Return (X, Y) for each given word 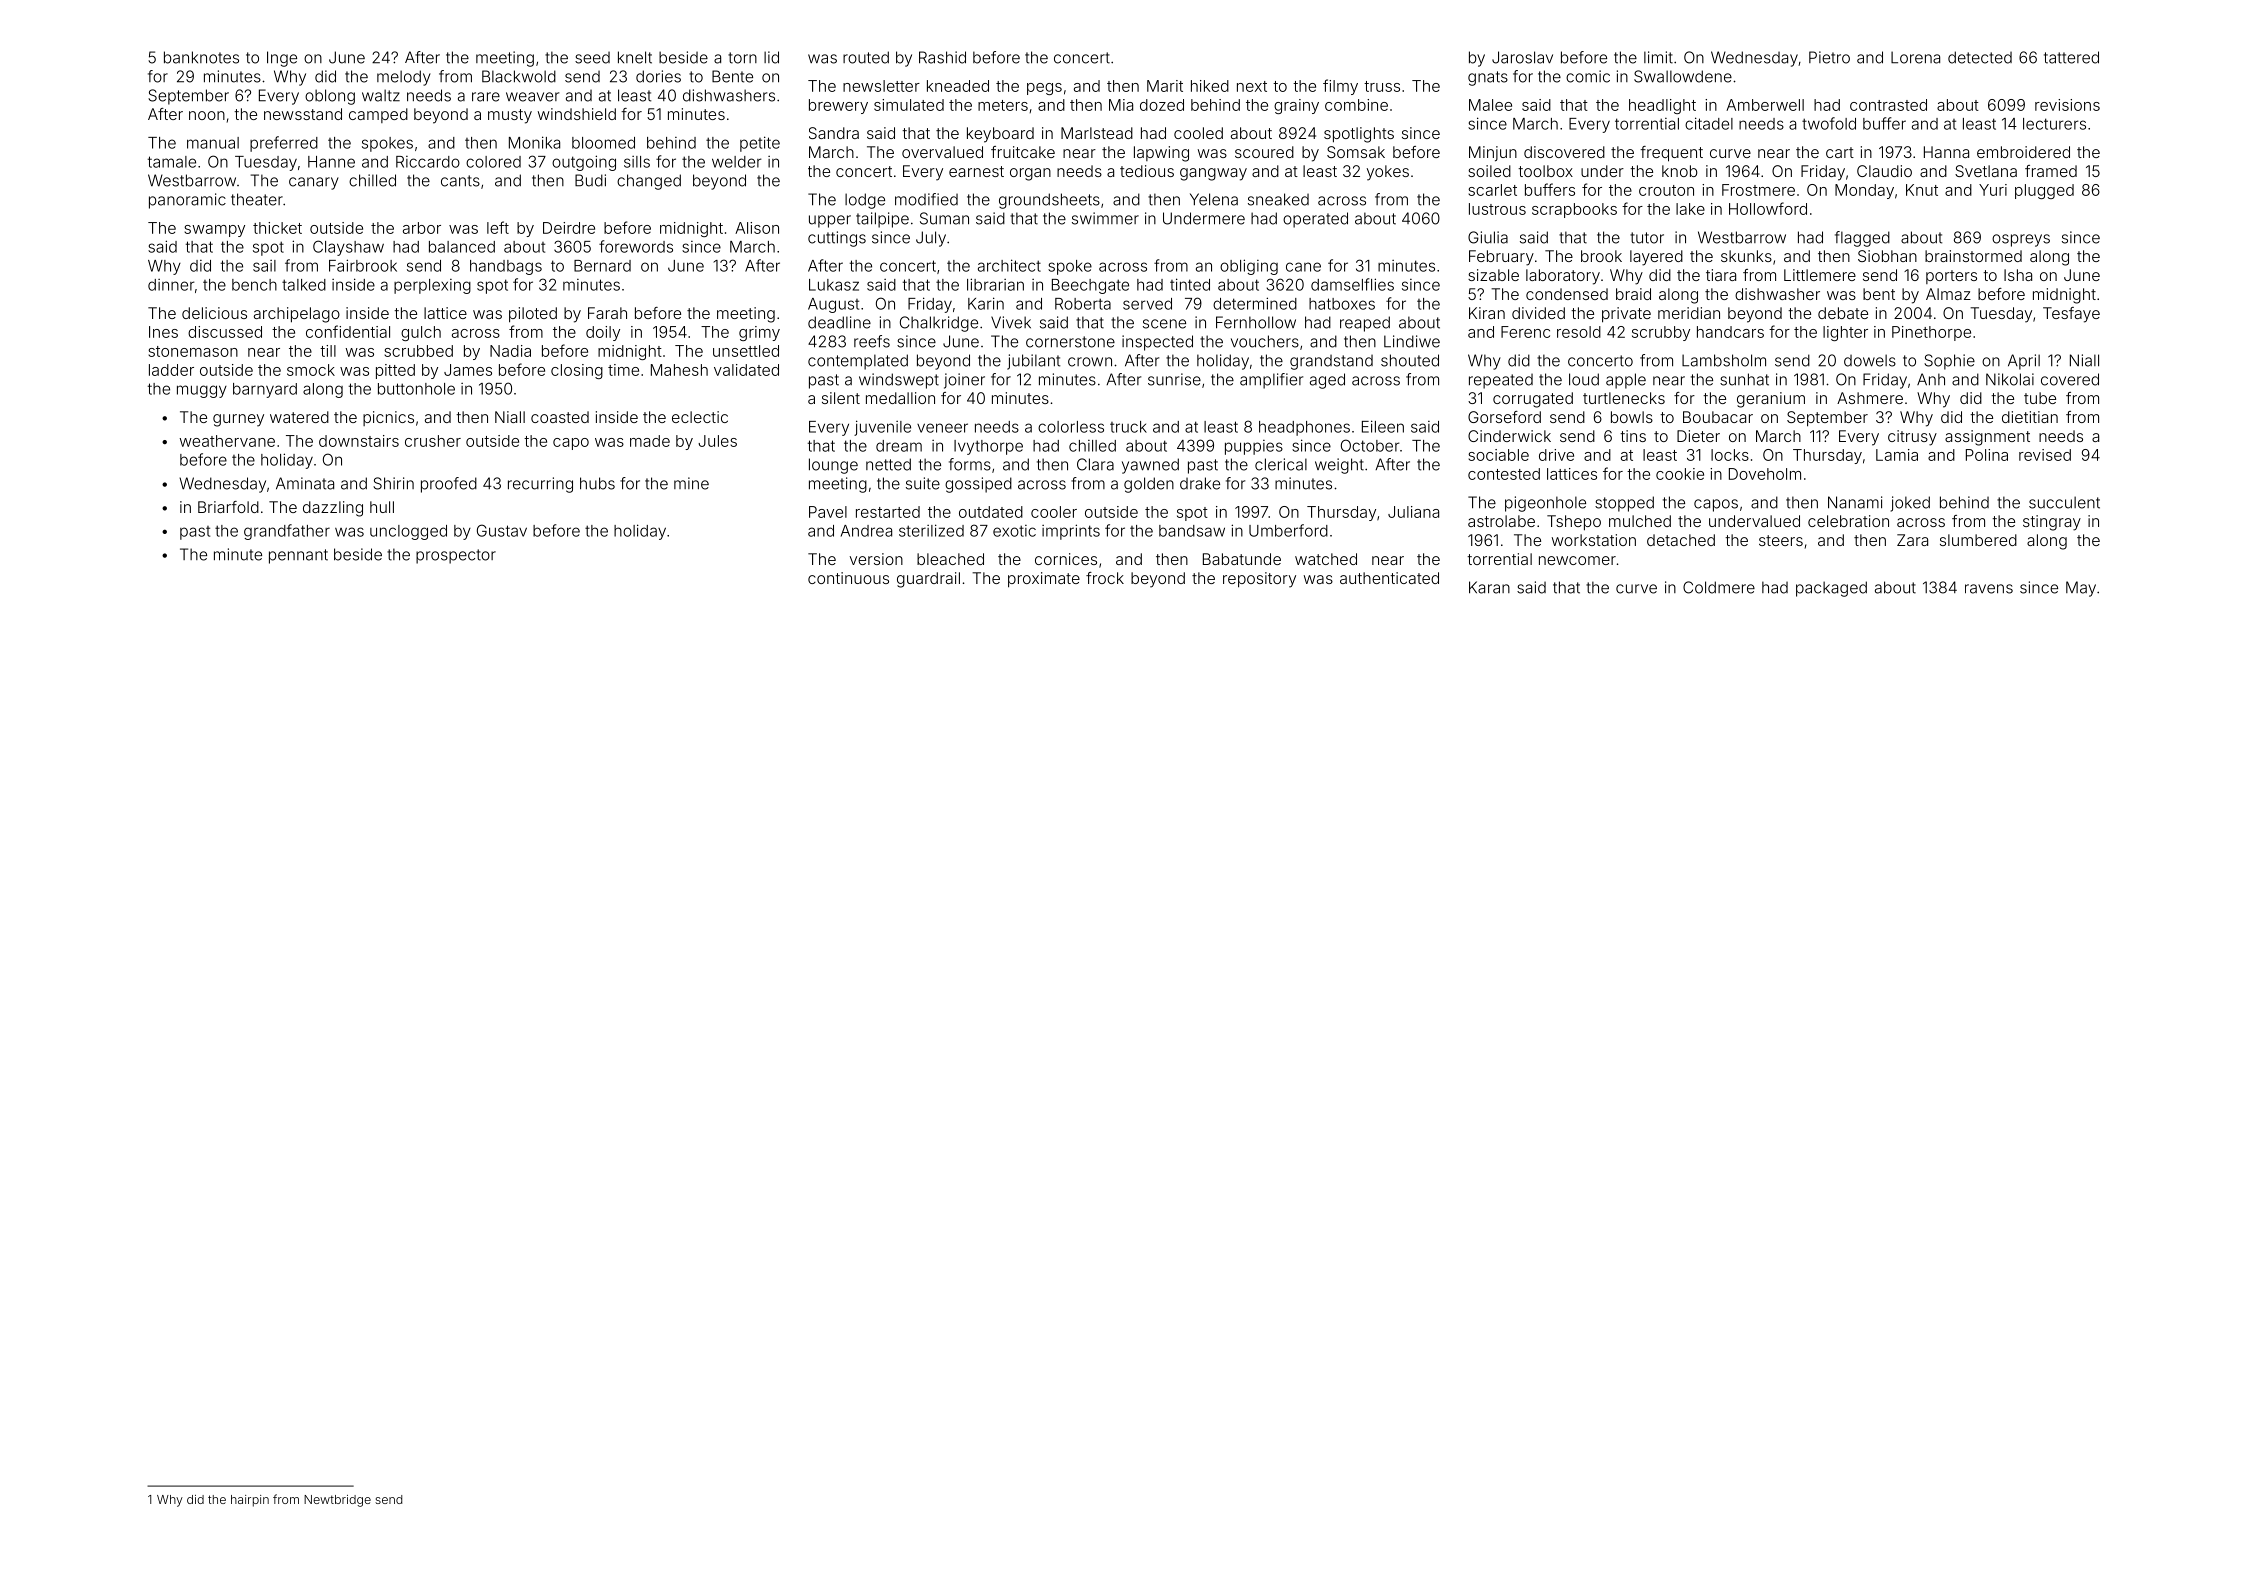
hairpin (250, 1501)
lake (1690, 209)
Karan (1489, 587)
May (2081, 589)
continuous (848, 578)
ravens (1989, 589)
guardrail (928, 580)
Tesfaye (2071, 315)
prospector (456, 556)
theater (257, 199)
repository (1259, 580)
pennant (298, 556)
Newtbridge (337, 1501)
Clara (1095, 464)
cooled (1198, 133)
